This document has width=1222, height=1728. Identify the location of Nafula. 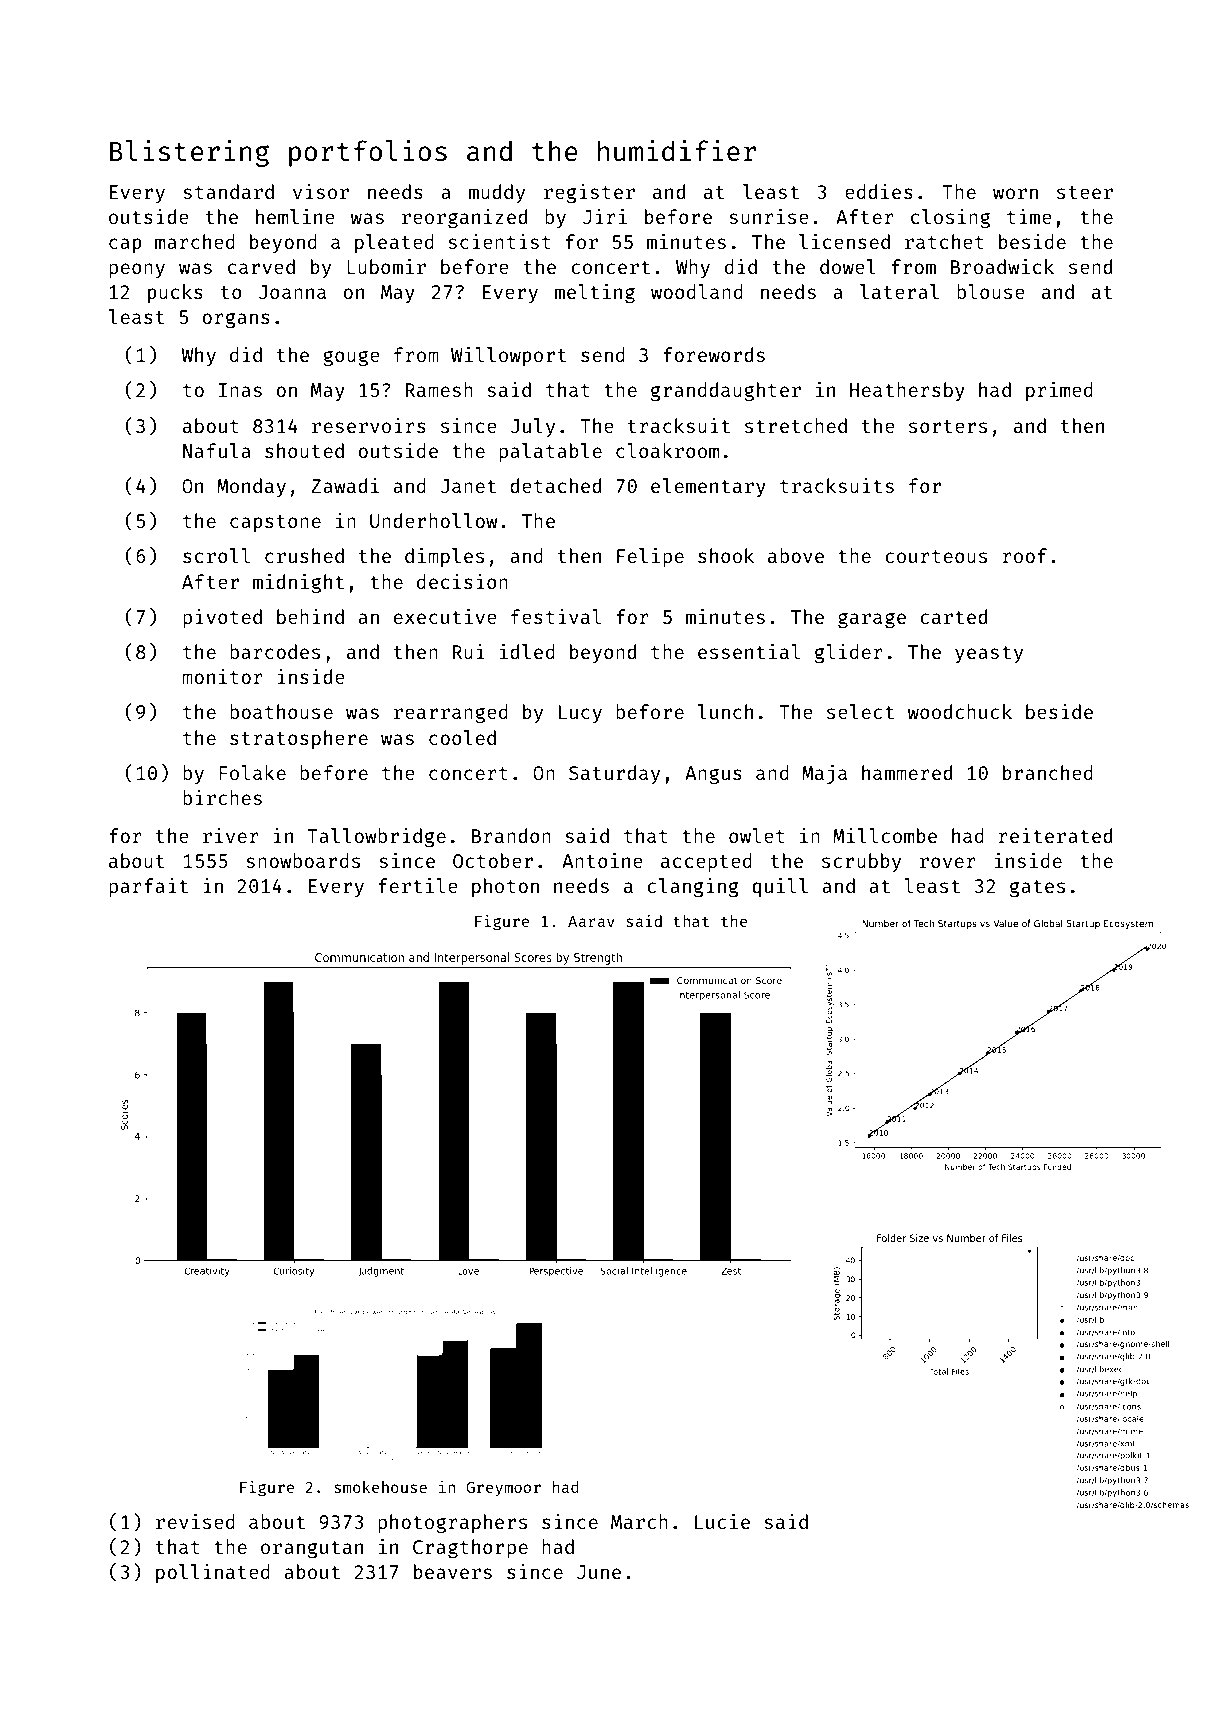
(217, 450).
